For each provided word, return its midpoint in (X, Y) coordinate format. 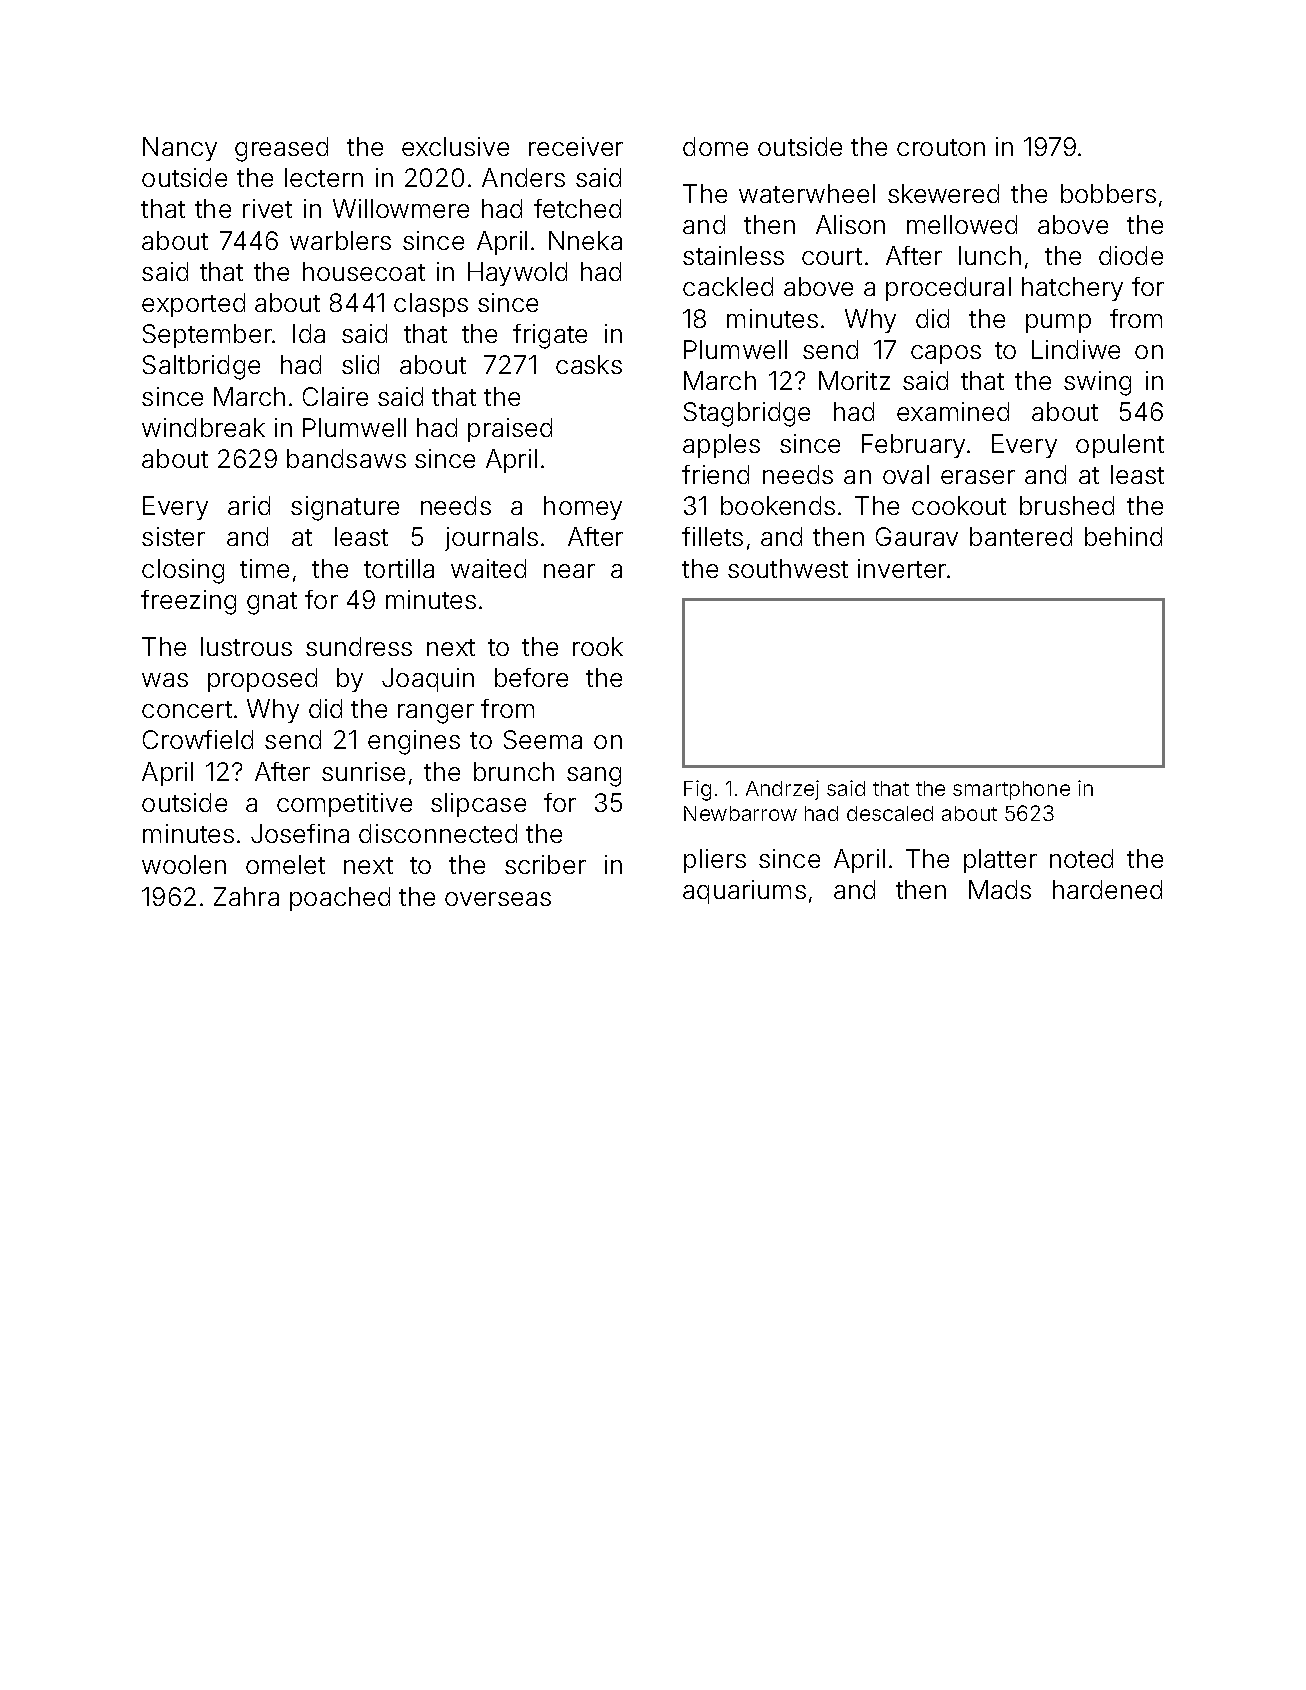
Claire (335, 396)
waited (488, 568)
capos (946, 354)
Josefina (300, 833)
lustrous (246, 646)
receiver (576, 146)
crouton (941, 147)
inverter (902, 568)
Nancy (180, 149)
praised (510, 430)
